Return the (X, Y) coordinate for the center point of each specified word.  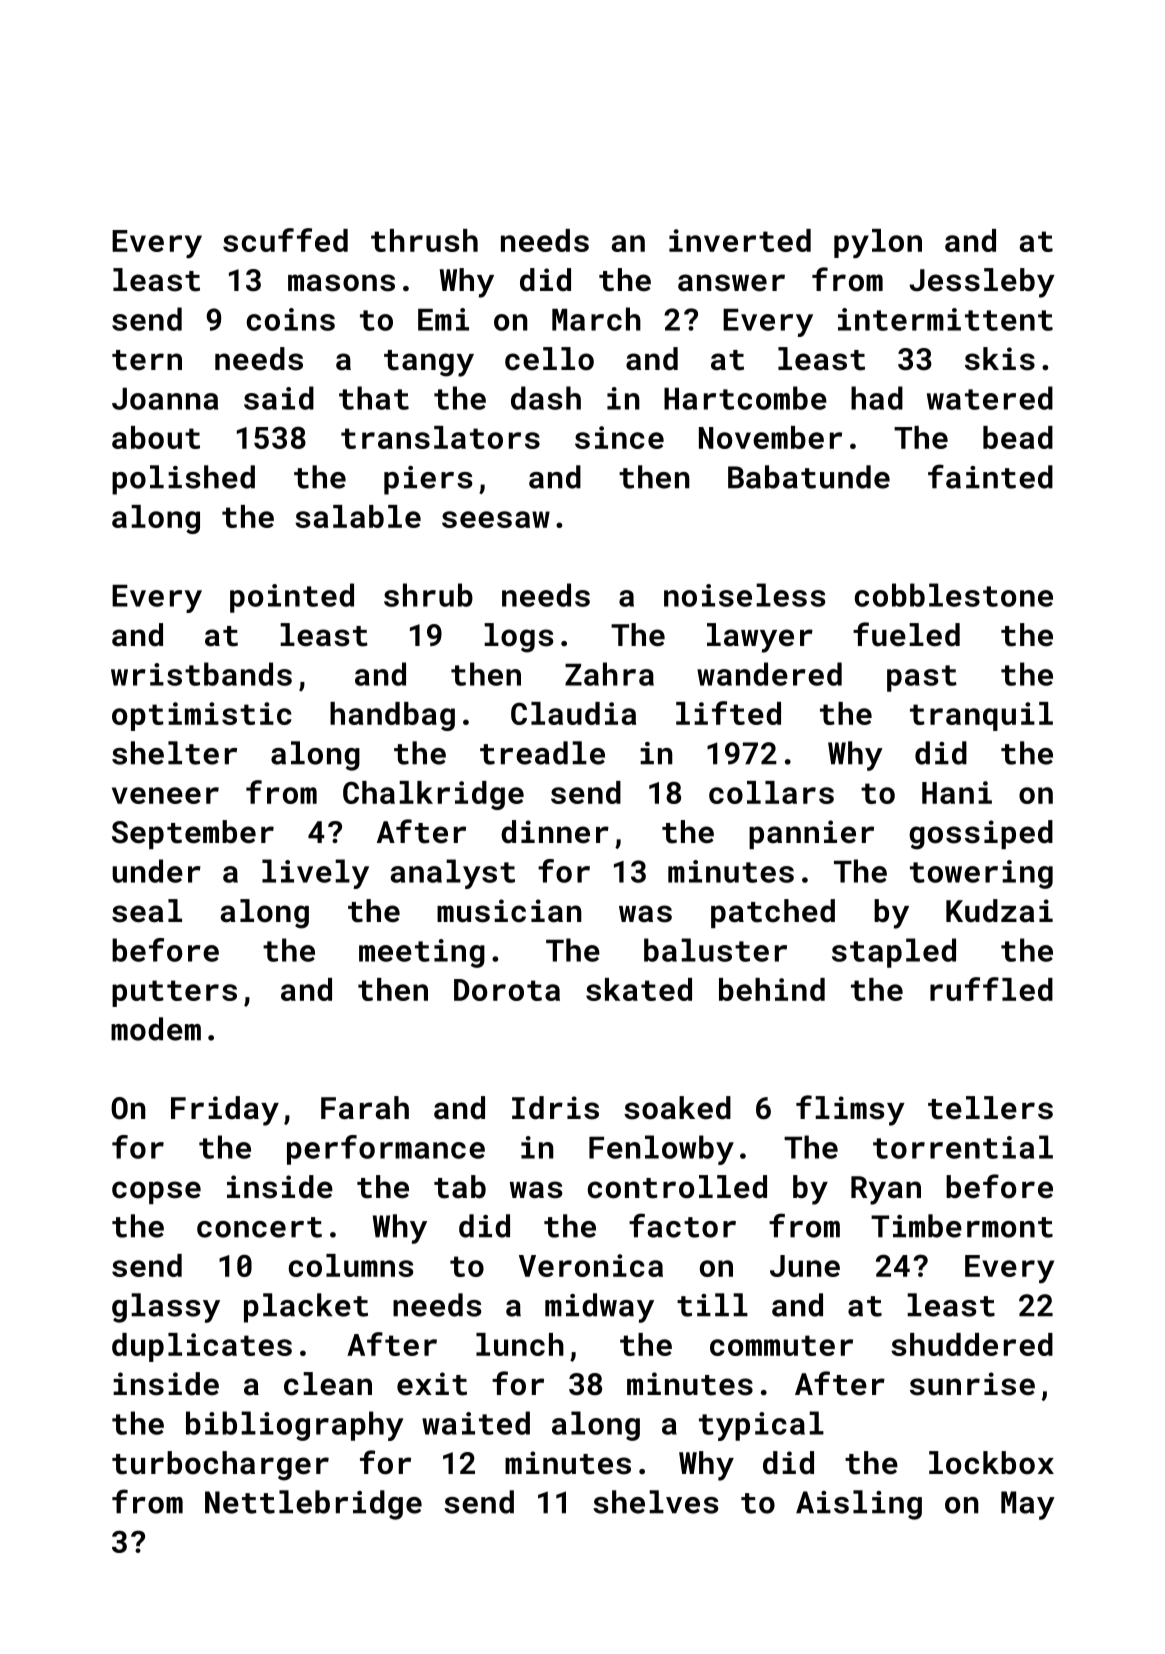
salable (358, 516)
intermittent (945, 319)
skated (639, 989)
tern (147, 360)
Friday (225, 1111)
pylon (878, 243)
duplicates (202, 1347)
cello (549, 359)
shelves (656, 1502)
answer (731, 283)
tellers (990, 1108)
